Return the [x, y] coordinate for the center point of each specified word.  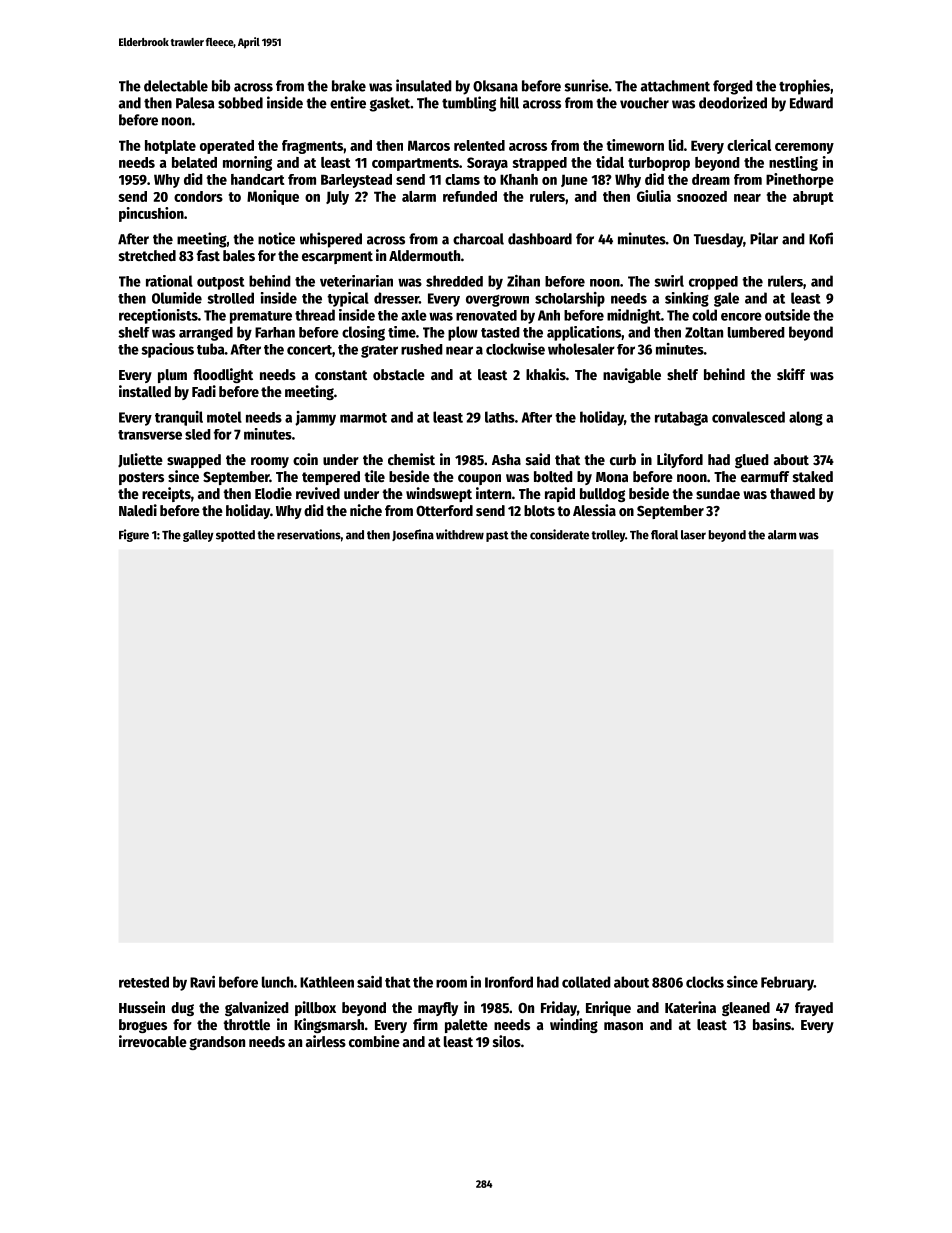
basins [772, 1024]
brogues [143, 1026]
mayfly [438, 1009]
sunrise [587, 85]
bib [221, 85]
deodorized [733, 102]
